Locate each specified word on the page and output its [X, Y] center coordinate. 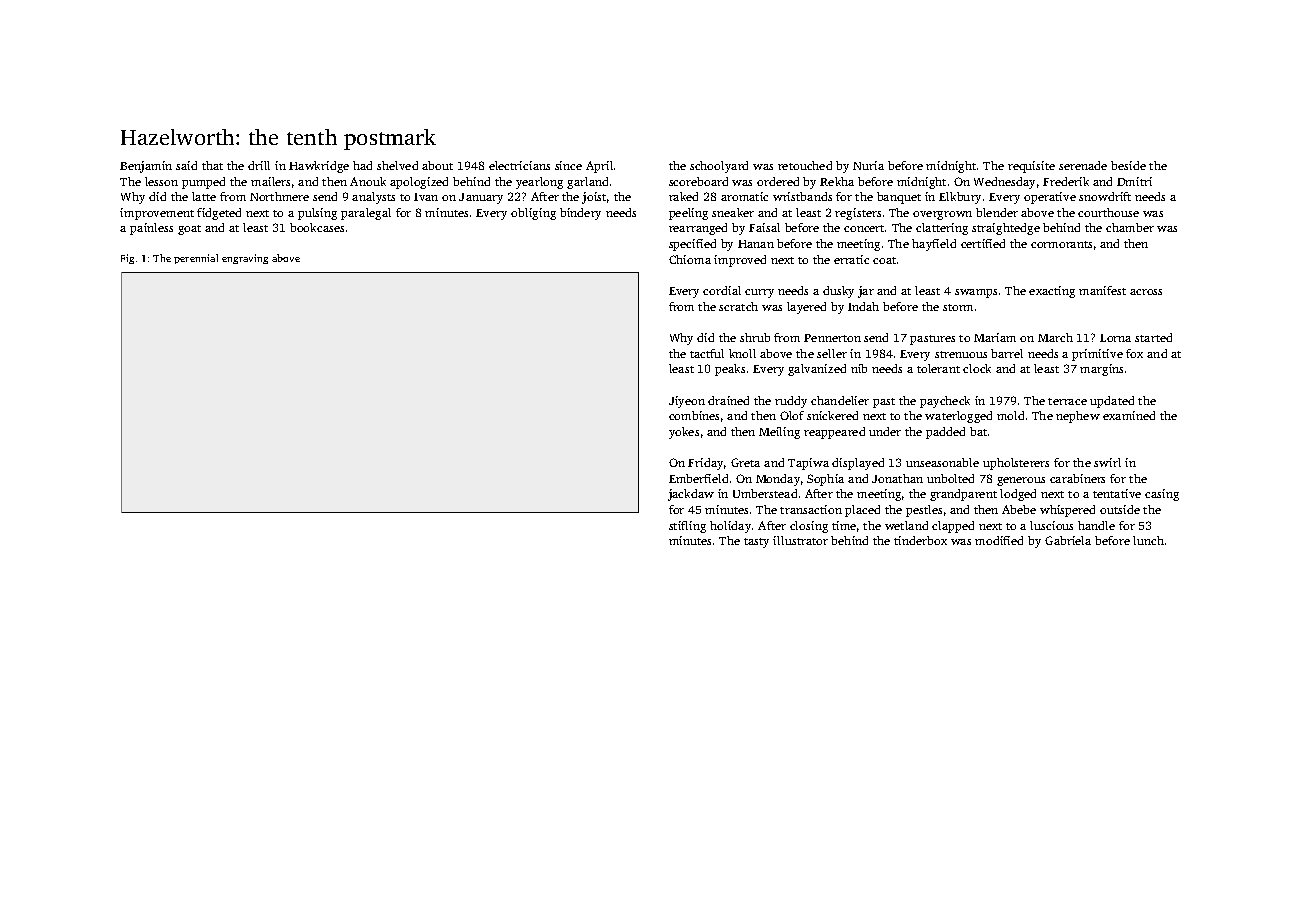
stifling [687, 527]
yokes [684, 433]
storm [958, 307]
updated [1112, 402]
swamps [976, 293]
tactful [707, 353]
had [362, 165]
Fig [127, 259]
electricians [519, 165]
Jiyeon [687, 402]
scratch [738, 306]
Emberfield [698, 478]
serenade [1083, 165]
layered [806, 308]
